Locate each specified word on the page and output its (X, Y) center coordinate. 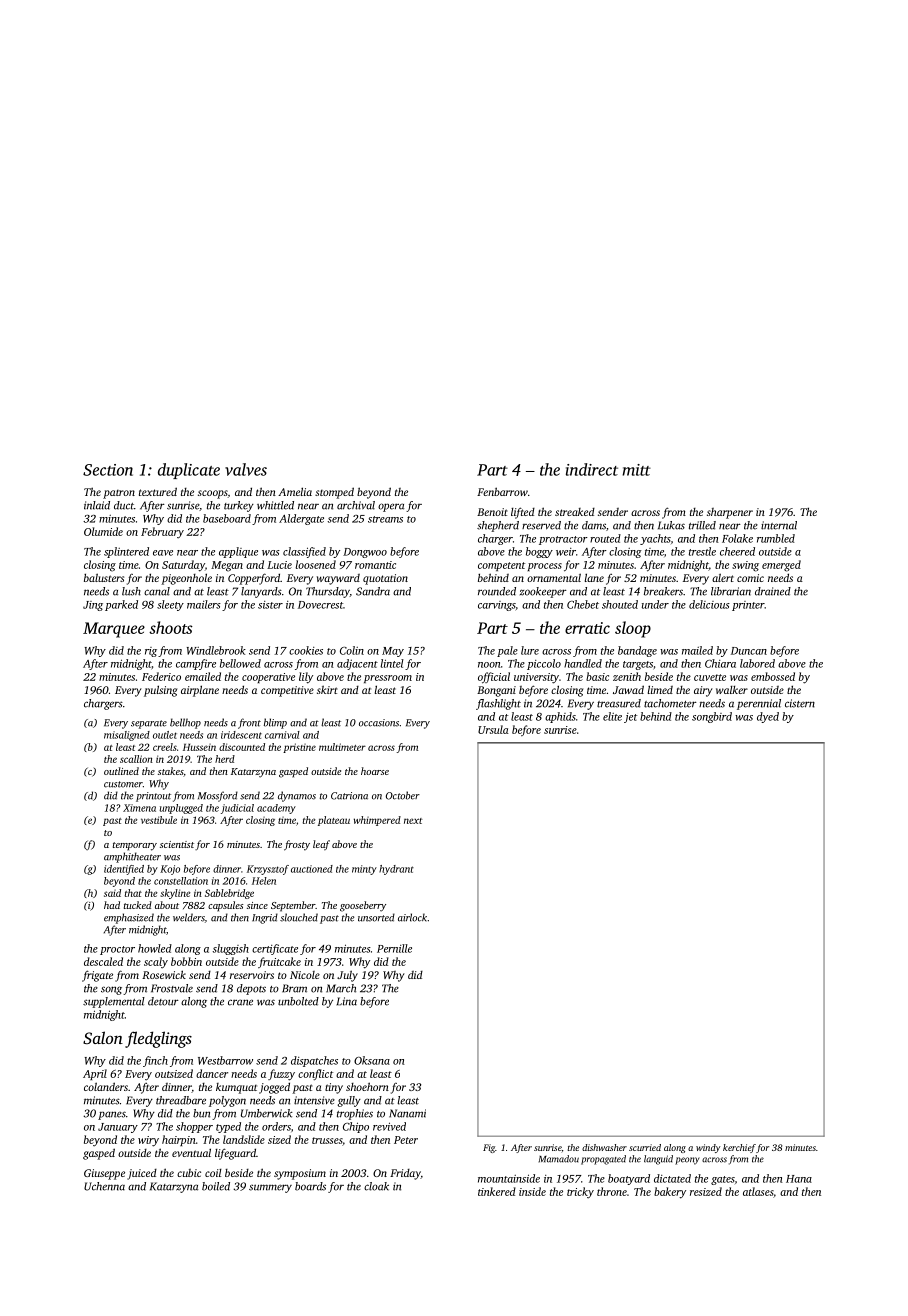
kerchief (739, 1148)
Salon (103, 1037)
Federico (161, 676)
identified (124, 870)
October (403, 795)
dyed (768, 717)
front (249, 723)
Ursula (493, 729)
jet (630, 718)
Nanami (407, 1113)
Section (108, 470)
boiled (216, 1186)
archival (356, 505)
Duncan (749, 651)
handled (583, 663)
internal (779, 525)
